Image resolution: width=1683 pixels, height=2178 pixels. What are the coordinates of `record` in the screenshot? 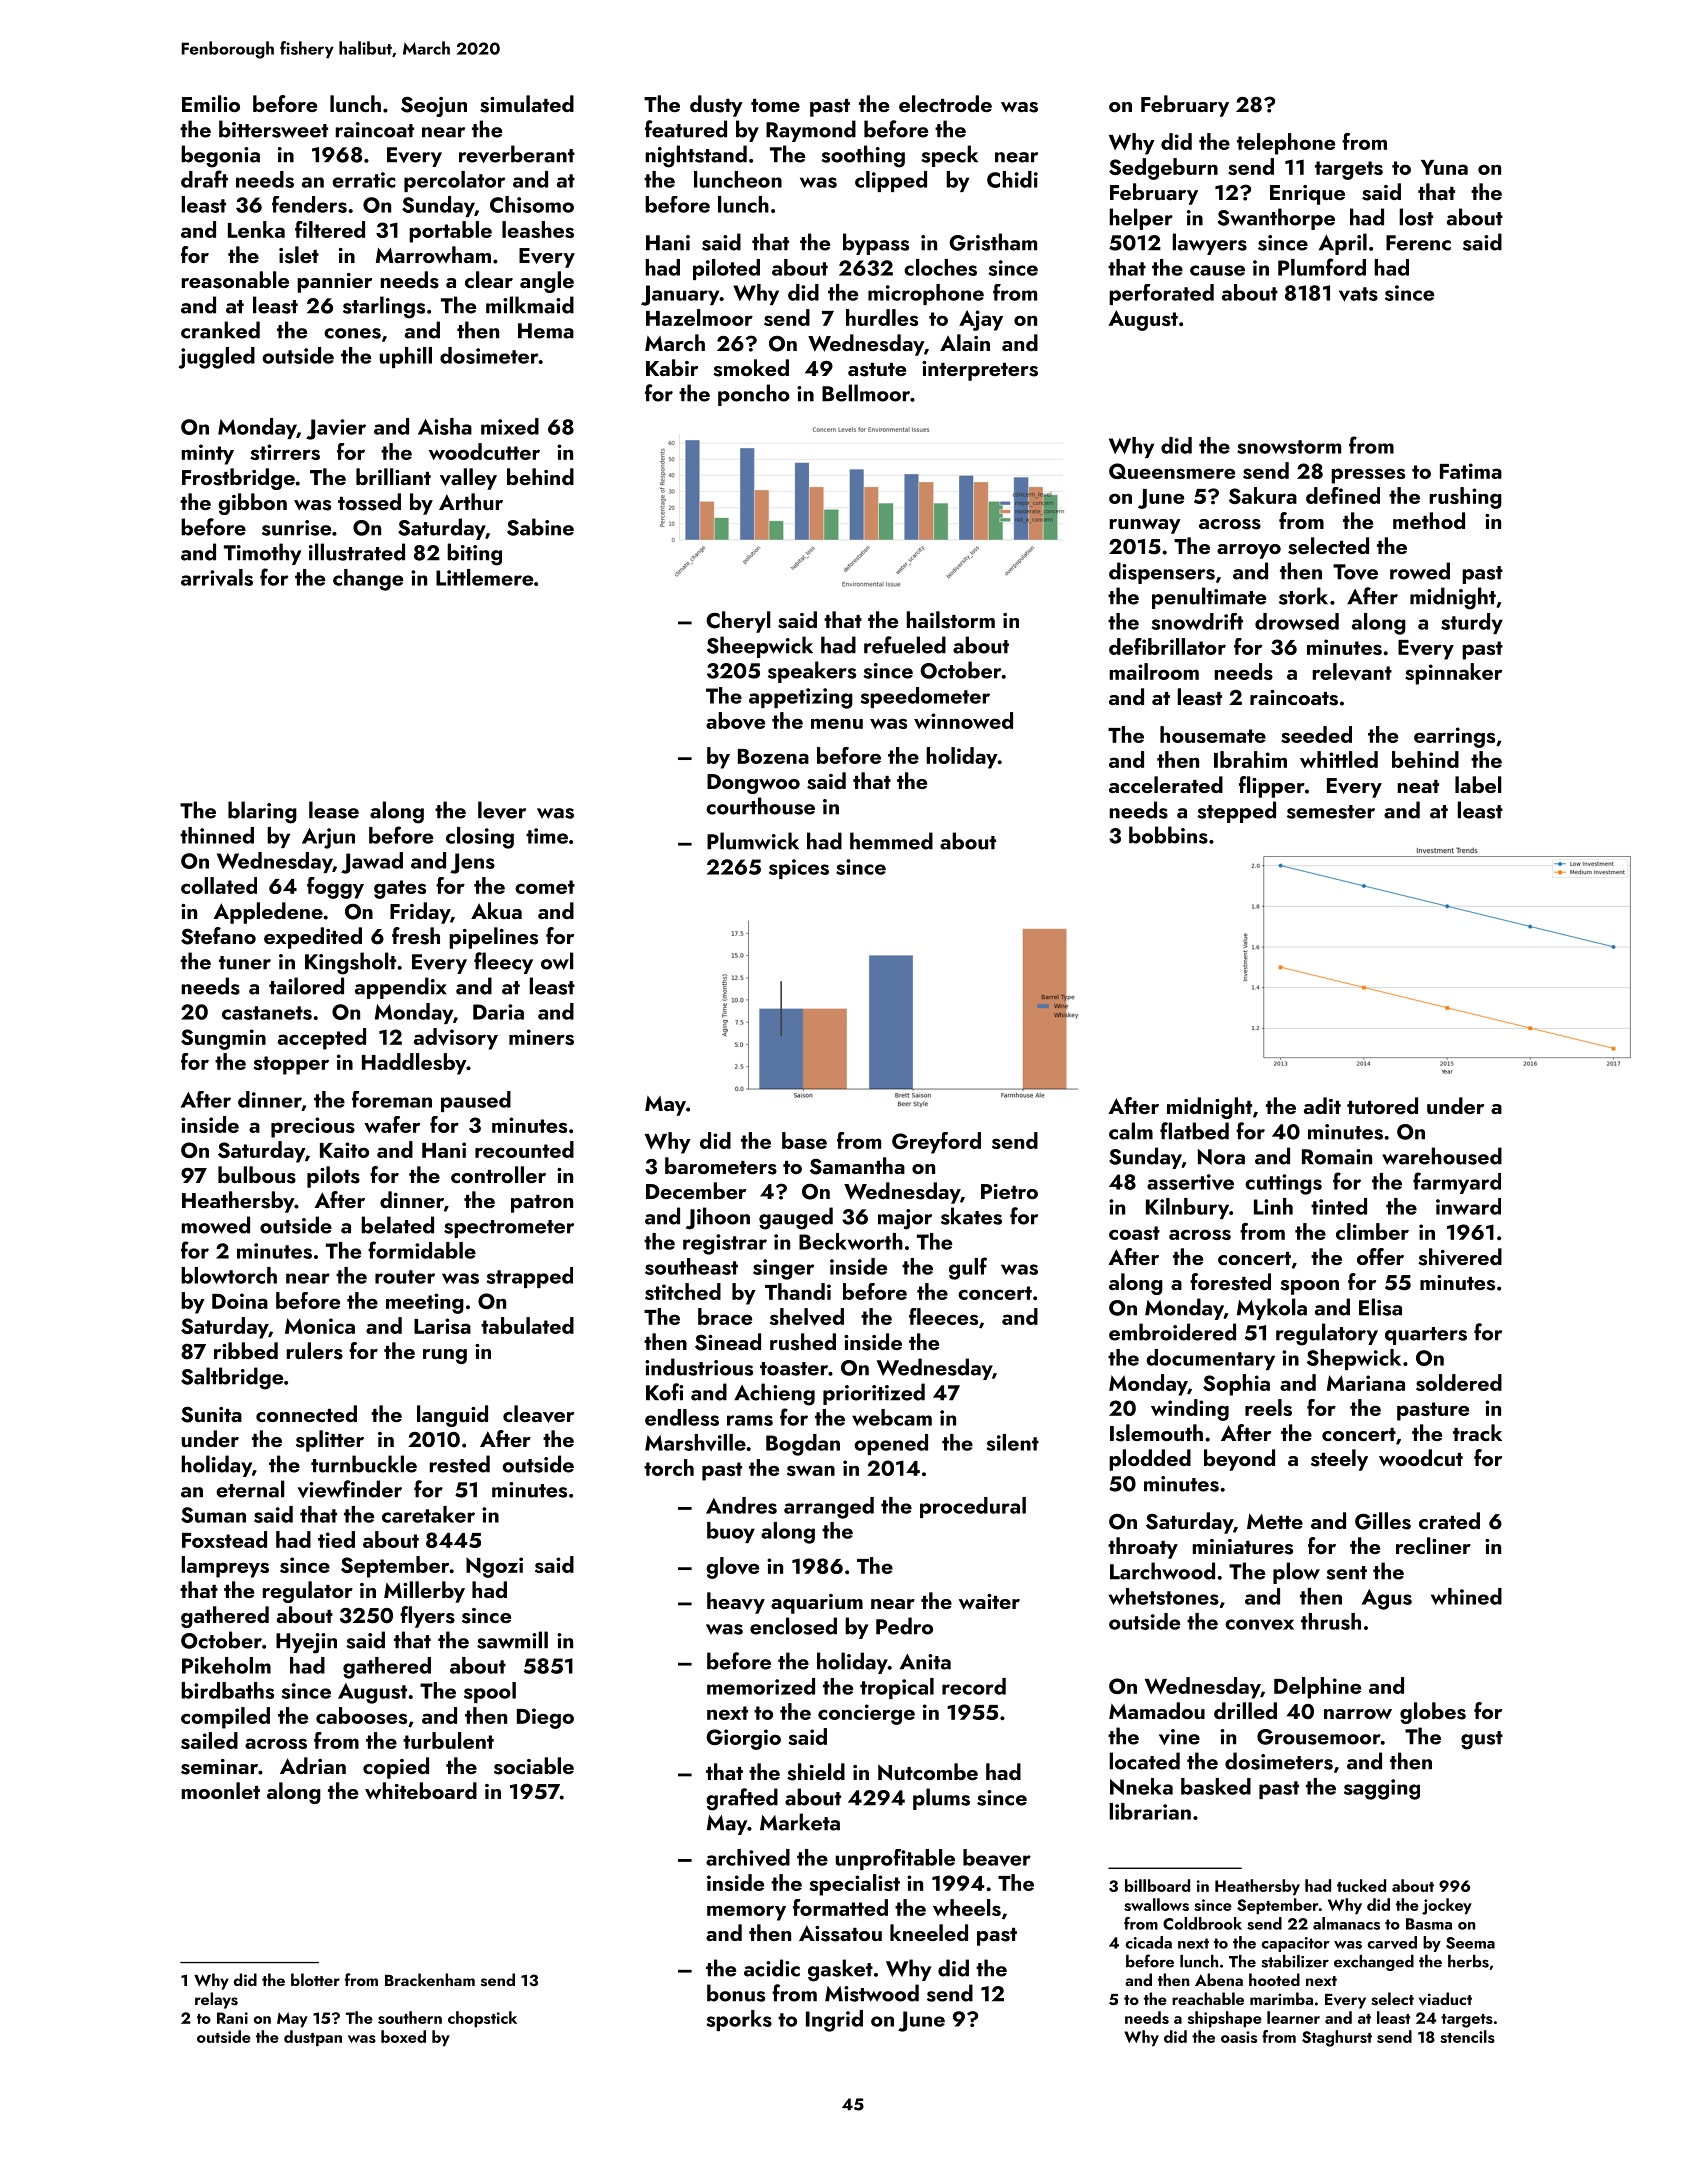 It's located at (974, 1686).
